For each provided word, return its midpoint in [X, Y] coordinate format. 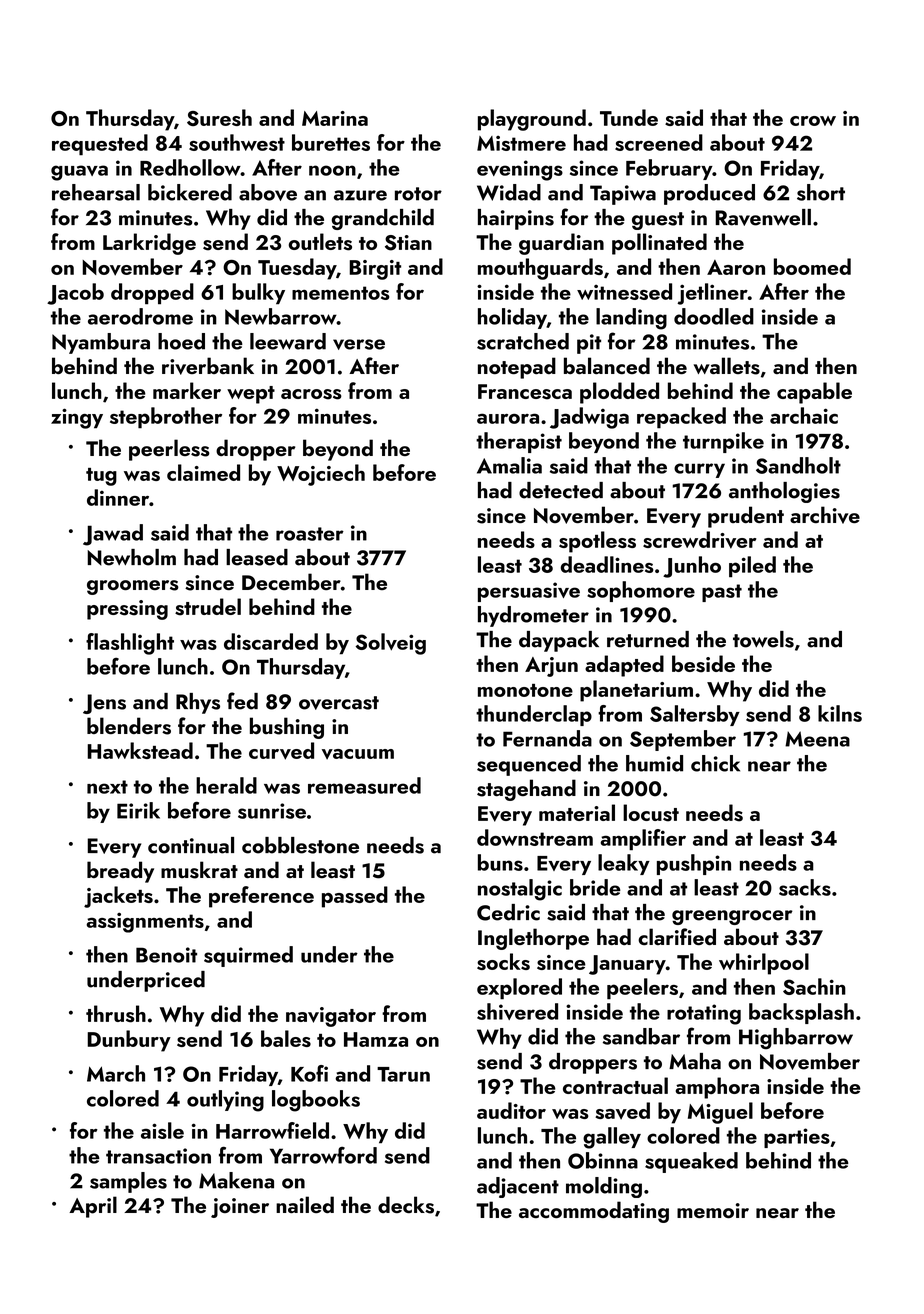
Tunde [629, 117]
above [268, 192]
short [821, 192]
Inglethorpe [533, 939]
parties [797, 1138]
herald [226, 785]
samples [128, 1182]
